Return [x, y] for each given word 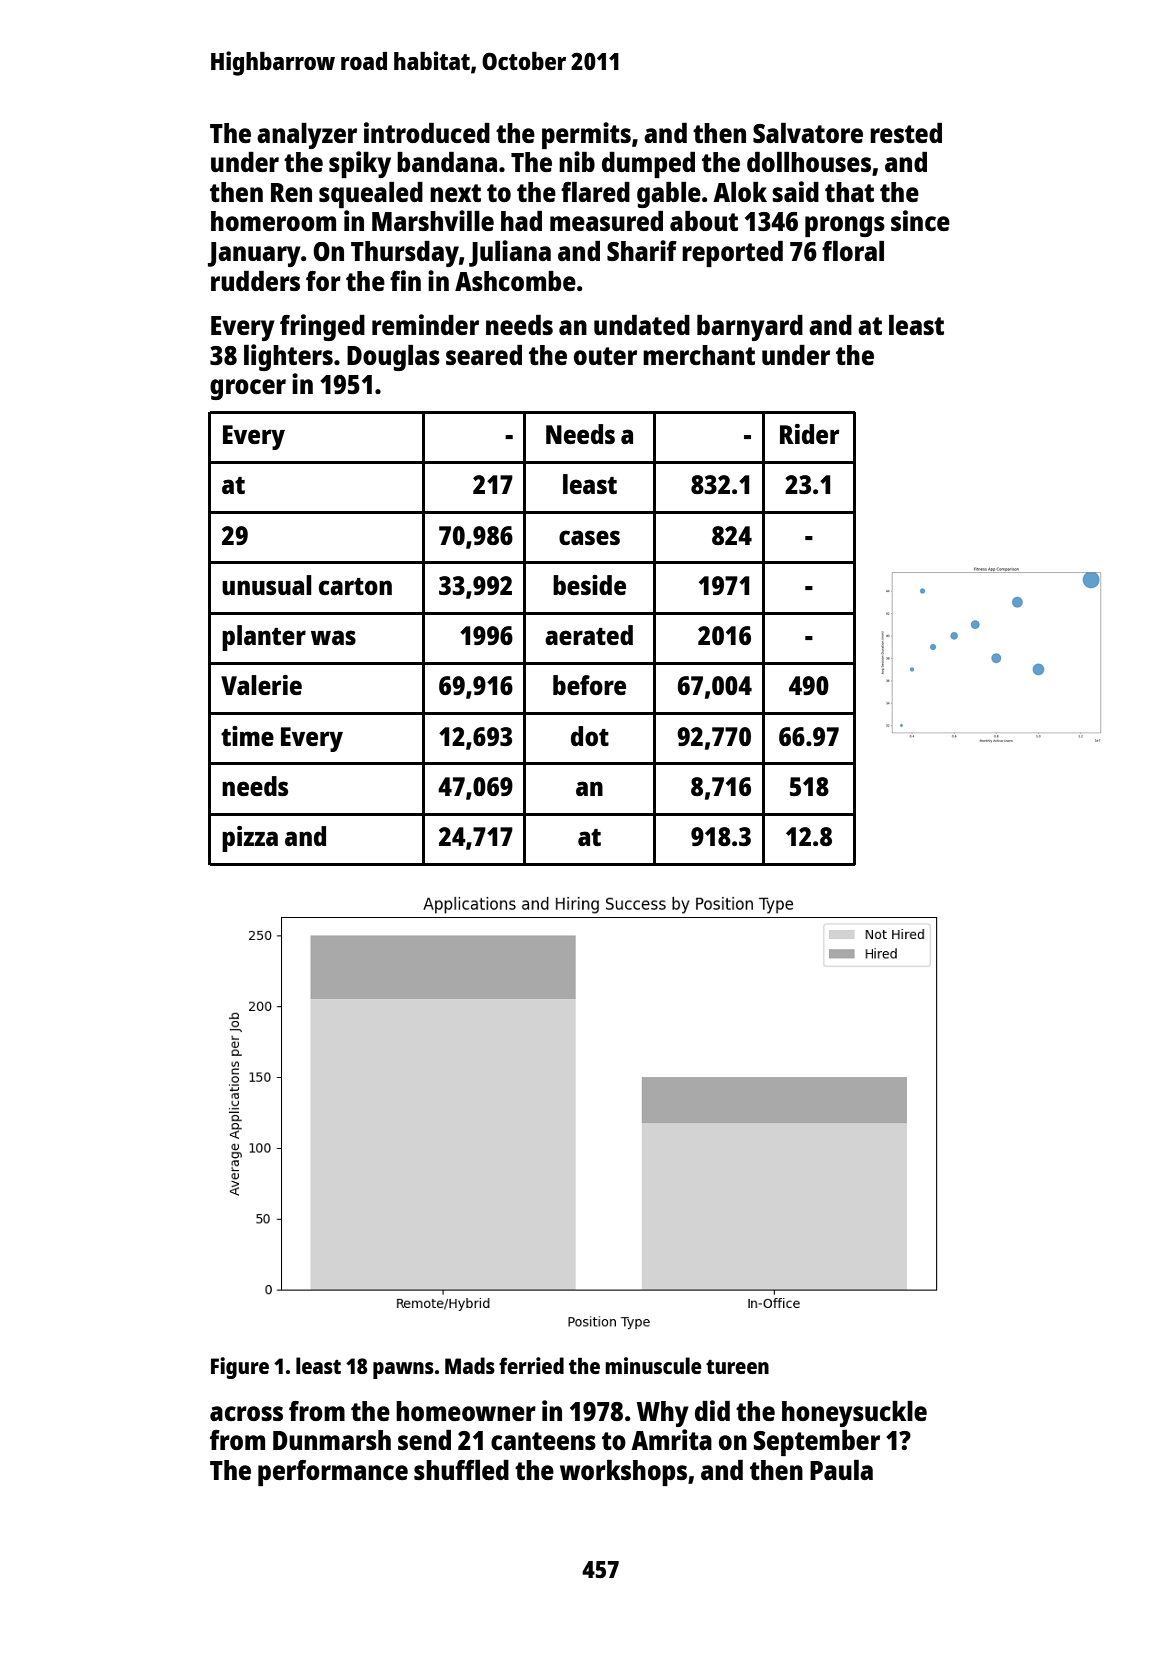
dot [590, 736]
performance [333, 1473]
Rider [809, 434]
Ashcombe [515, 281]
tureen [737, 1367]
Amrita [671, 1439]
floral [853, 251]
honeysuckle [854, 1414]
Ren [291, 192]
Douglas [393, 358]
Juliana [510, 253]
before [589, 685]
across [246, 1413]
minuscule [653, 1365]
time [247, 736]
